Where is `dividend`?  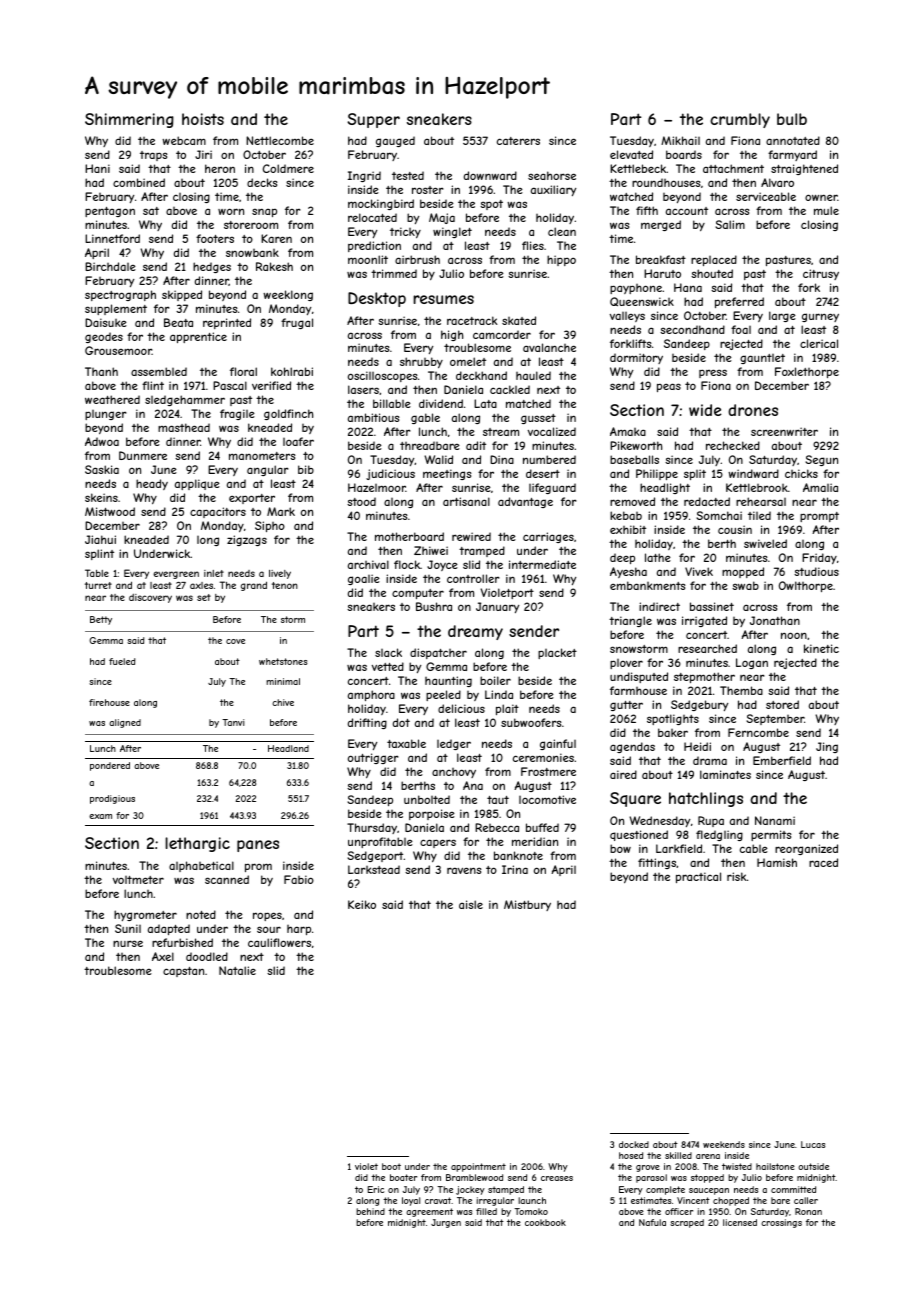 dividend is located at coordinates (441, 403).
